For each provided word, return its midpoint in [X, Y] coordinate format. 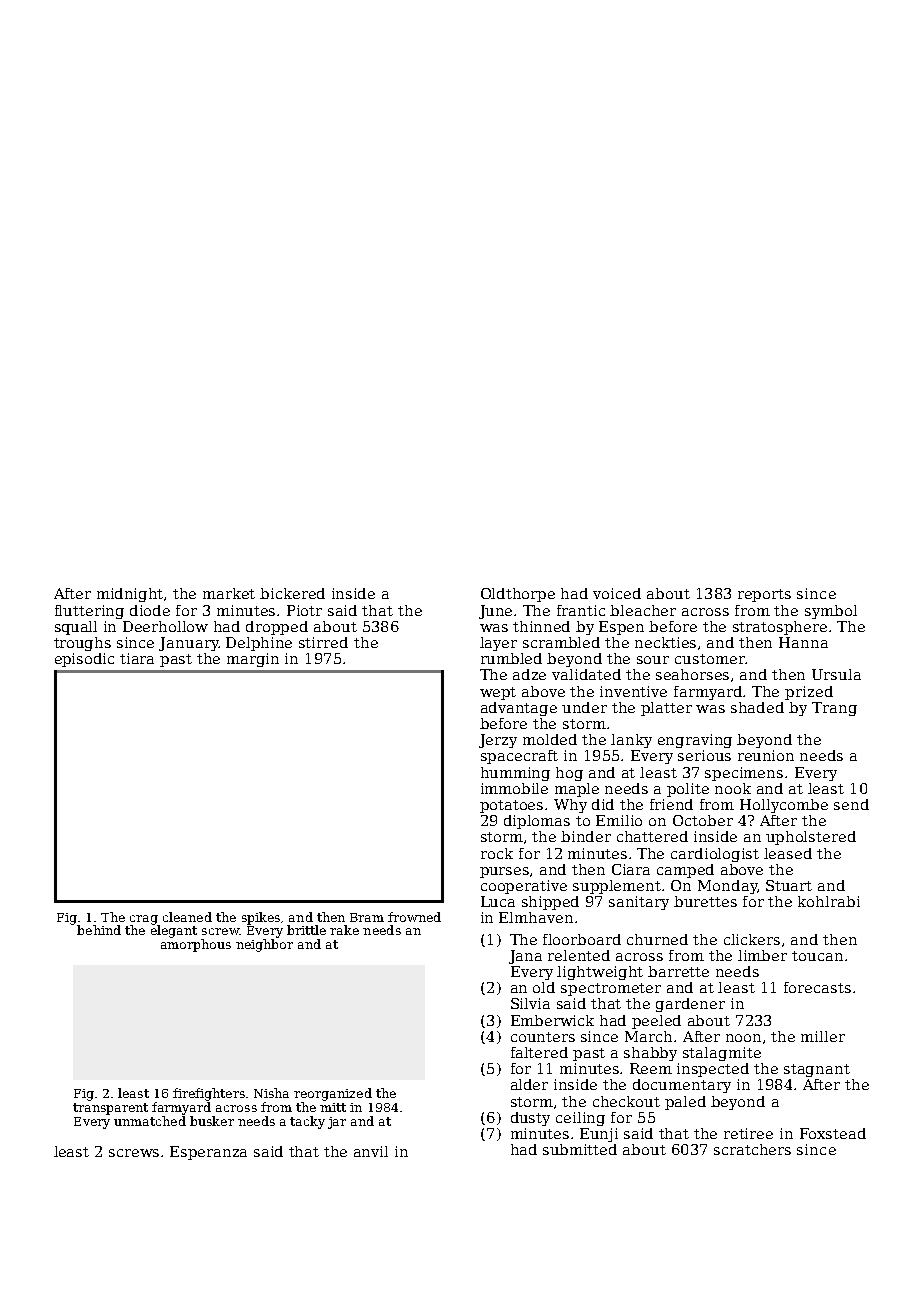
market [229, 593]
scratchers [752, 1149]
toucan [817, 956]
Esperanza [208, 1153]
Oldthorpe [518, 595]
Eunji [599, 1135]
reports [764, 595]
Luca [498, 901]
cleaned [187, 917]
